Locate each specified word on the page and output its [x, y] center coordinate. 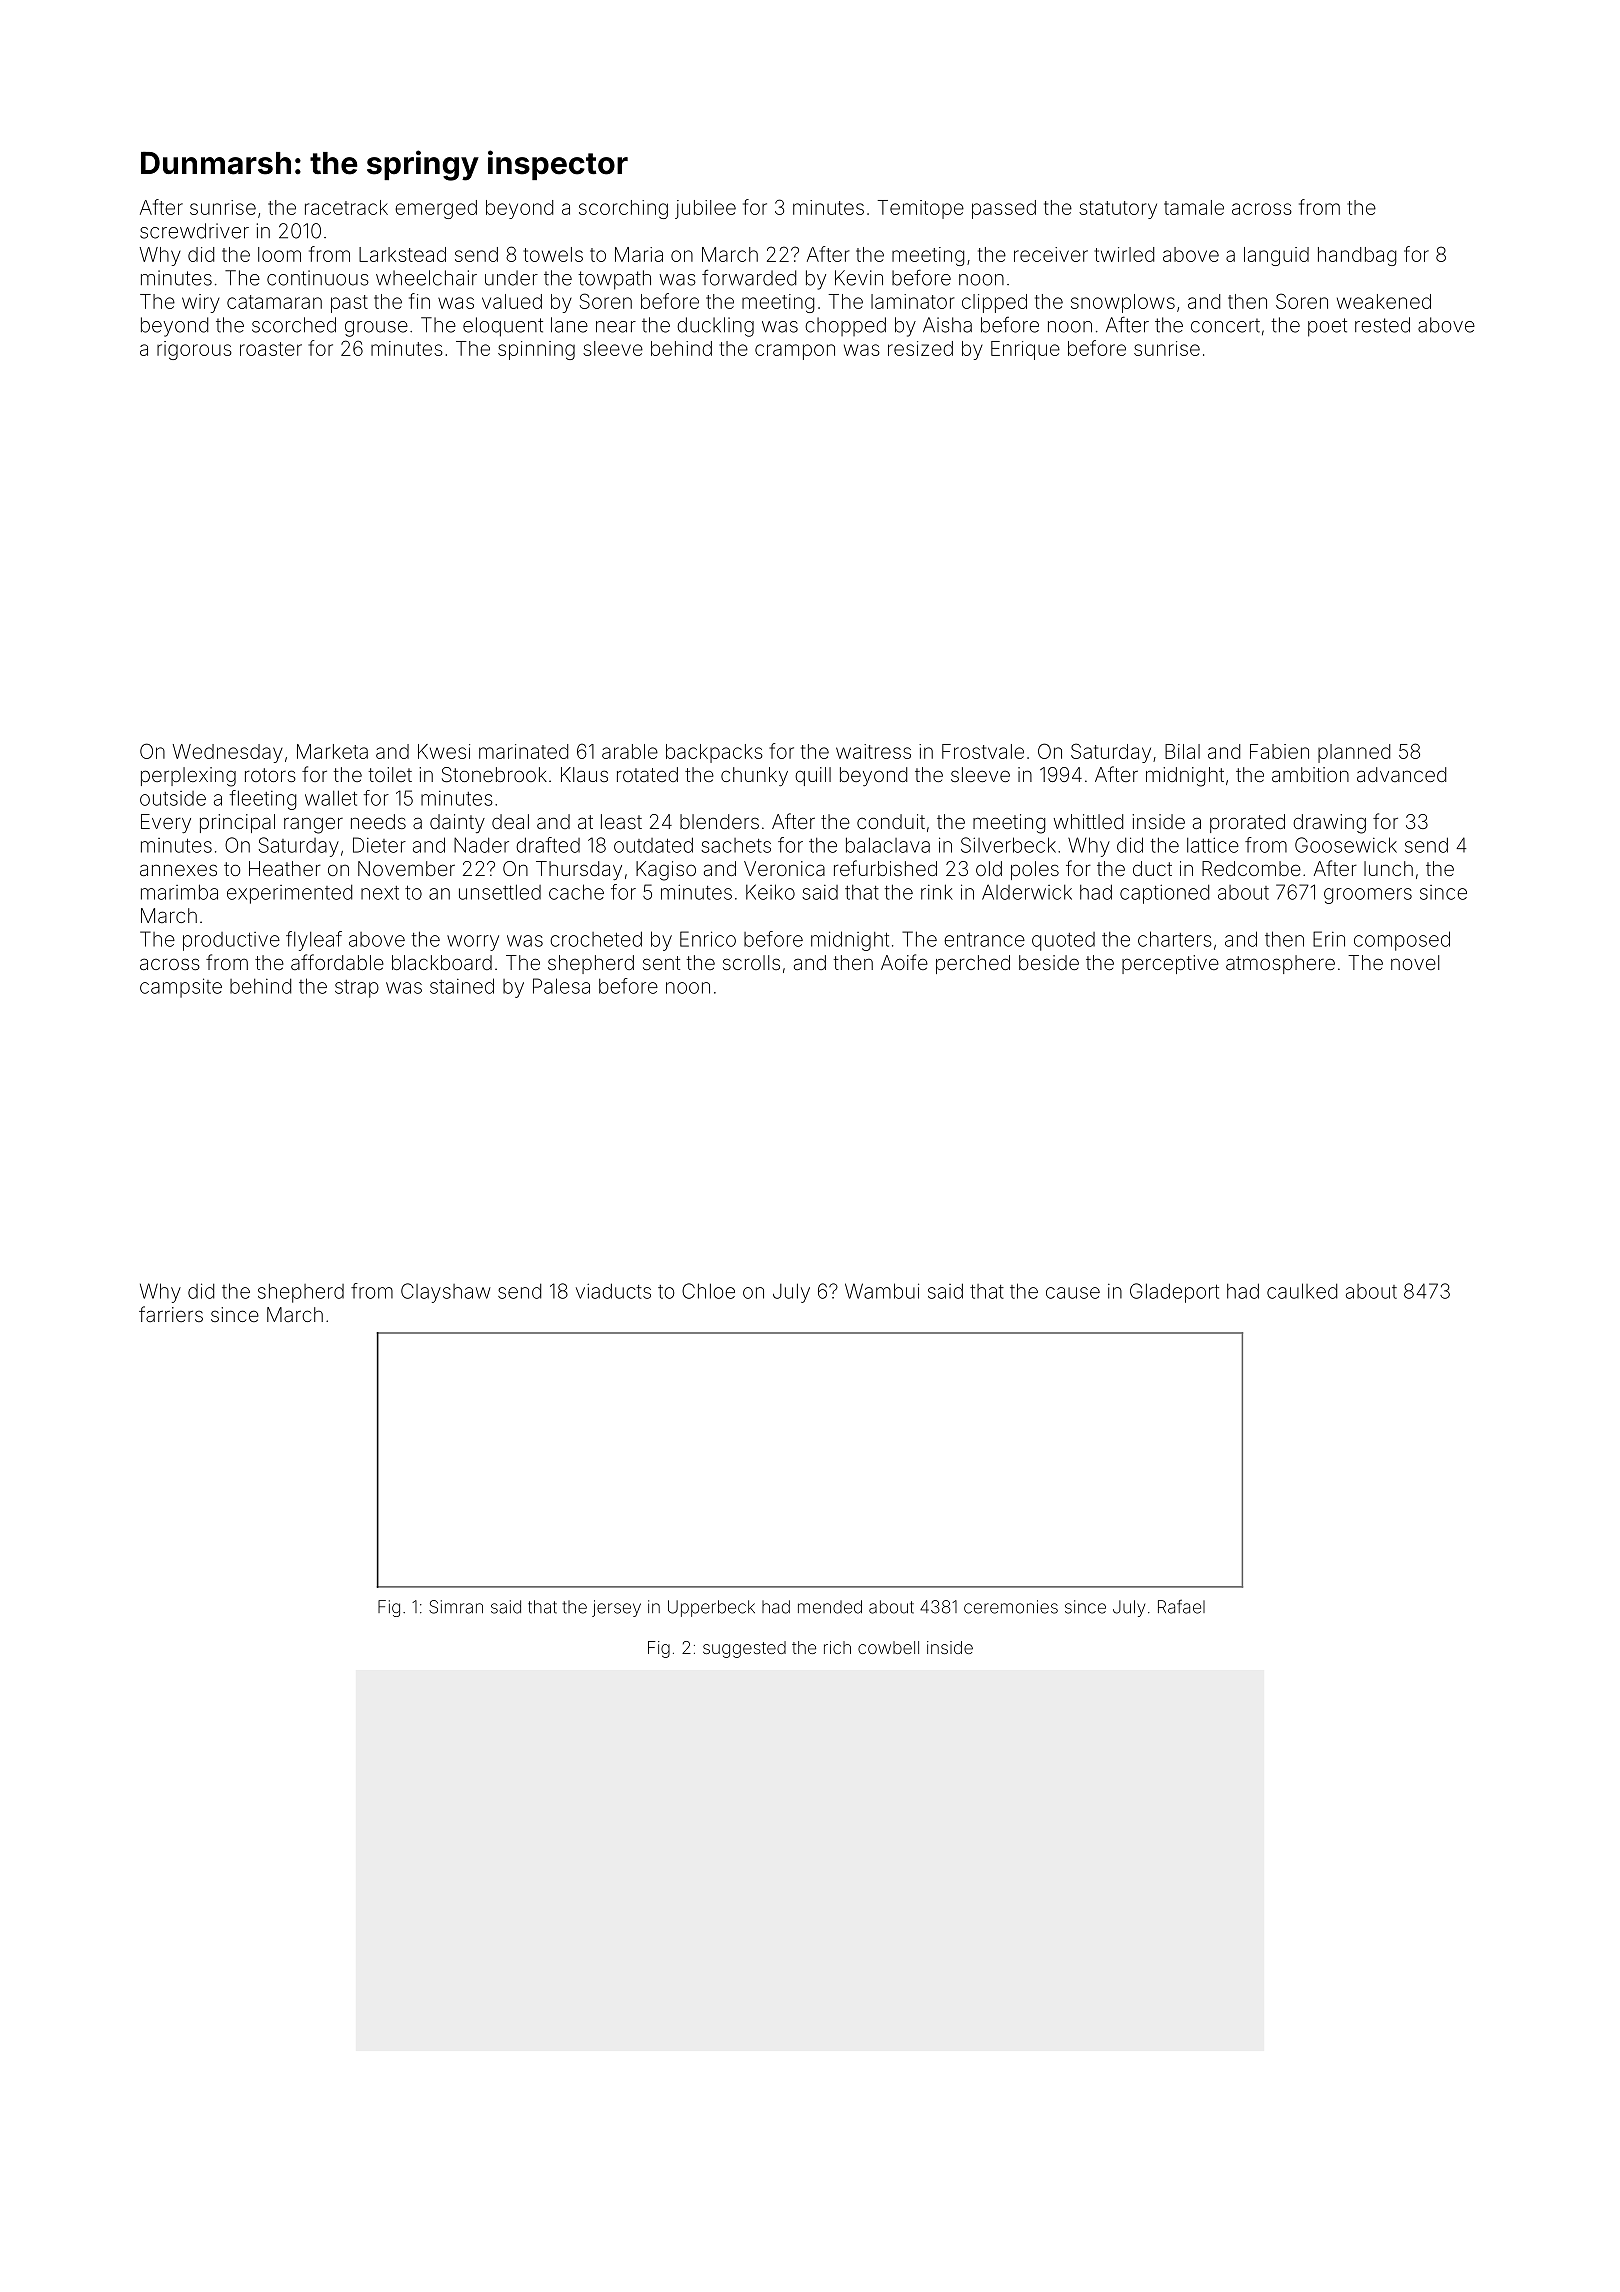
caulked [1302, 1291]
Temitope [920, 209]
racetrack [346, 207]
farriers [171, 1314]
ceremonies [1011, 1607]
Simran [456, 1607]
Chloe [708, 1291]
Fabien [1279, 751]
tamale [1194, 207]
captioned [1164, 894]
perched [973, 964]
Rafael [1181, 1607]
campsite [181, 988]
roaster [271, 349]
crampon [795, 352]
